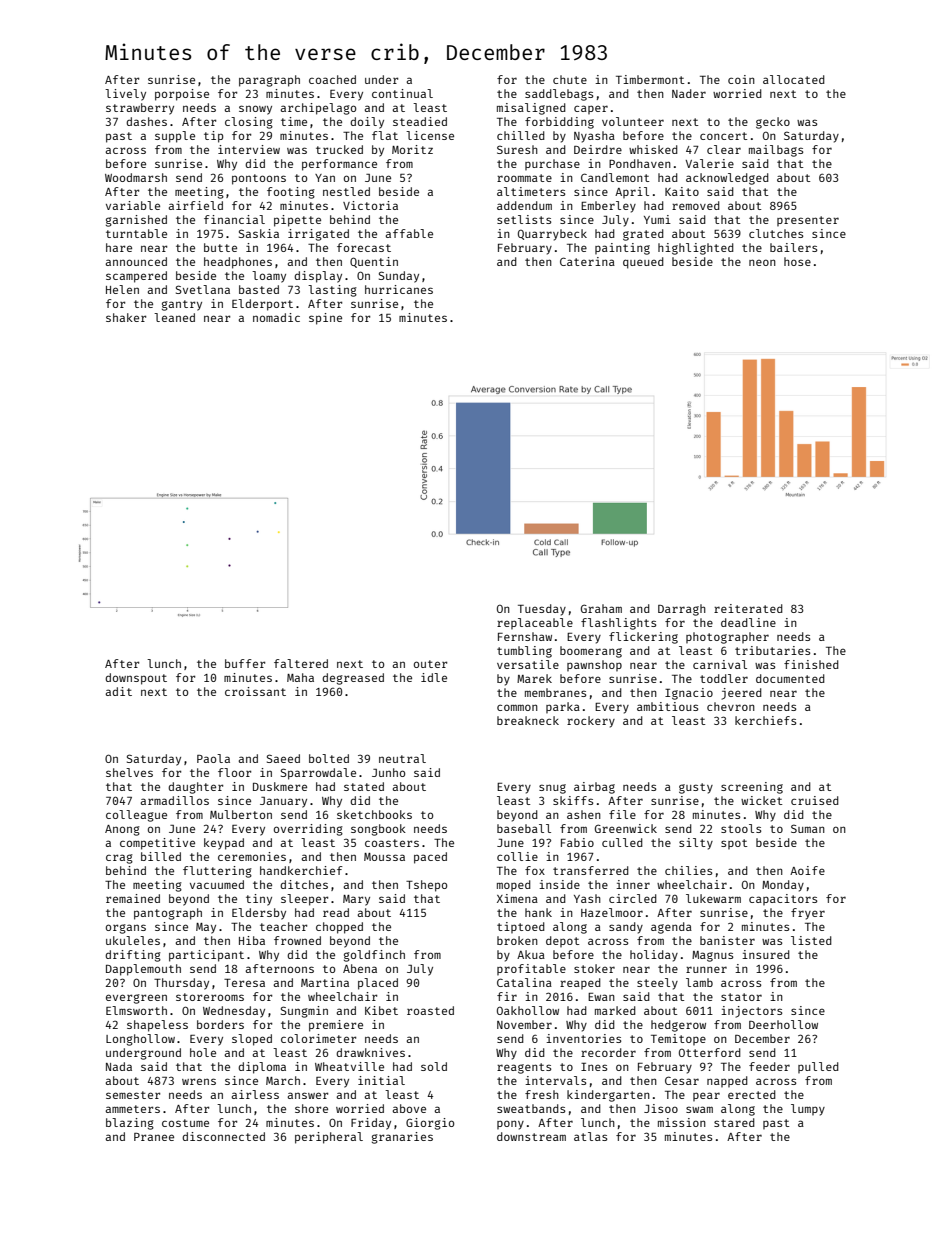 The height and width of the page is (1233, 952). What do you see at coordinates (157, 844) in the page?
I see `competitive` at bounding box center [157, 844].
